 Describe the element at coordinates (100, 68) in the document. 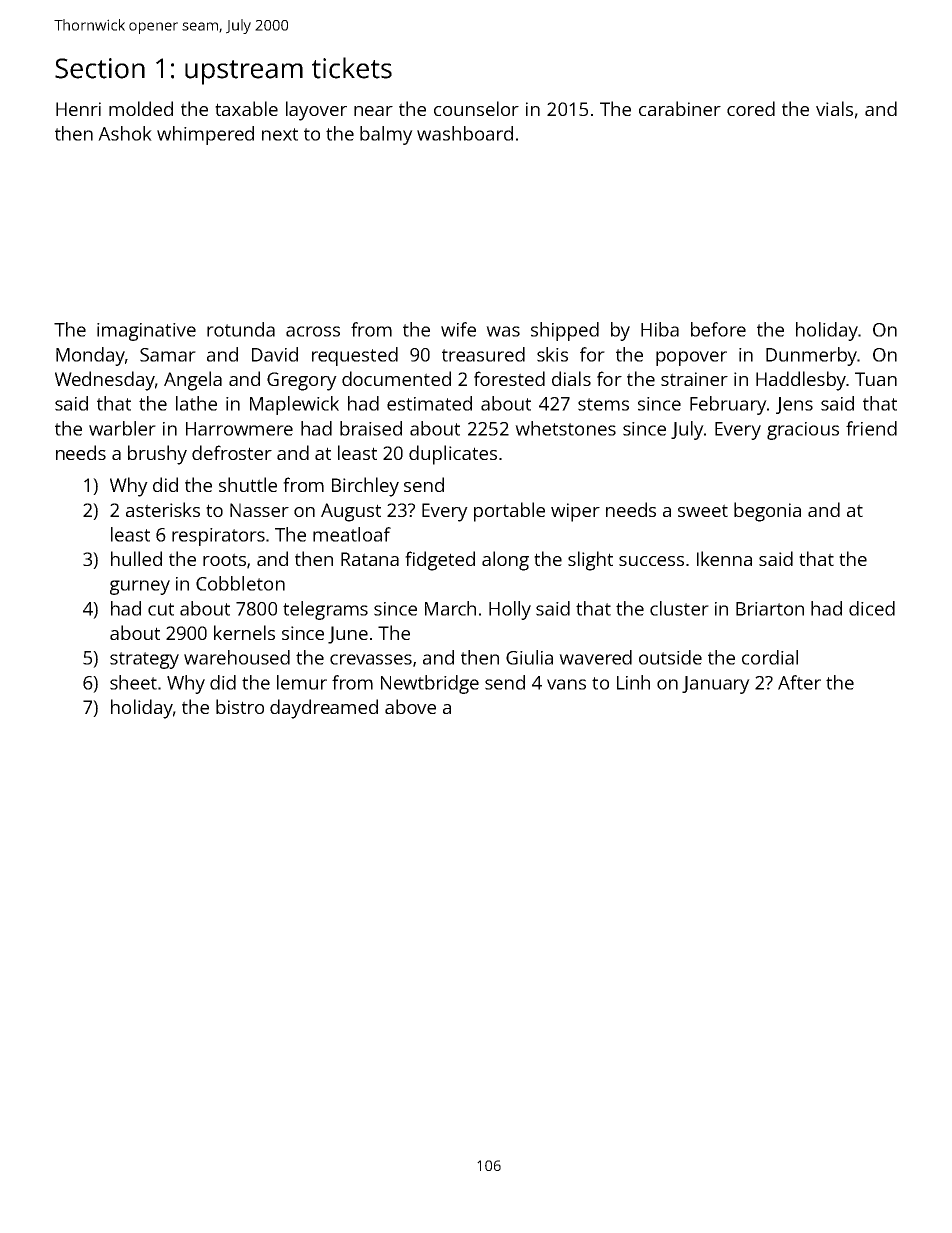

I see `Section` at that location.
